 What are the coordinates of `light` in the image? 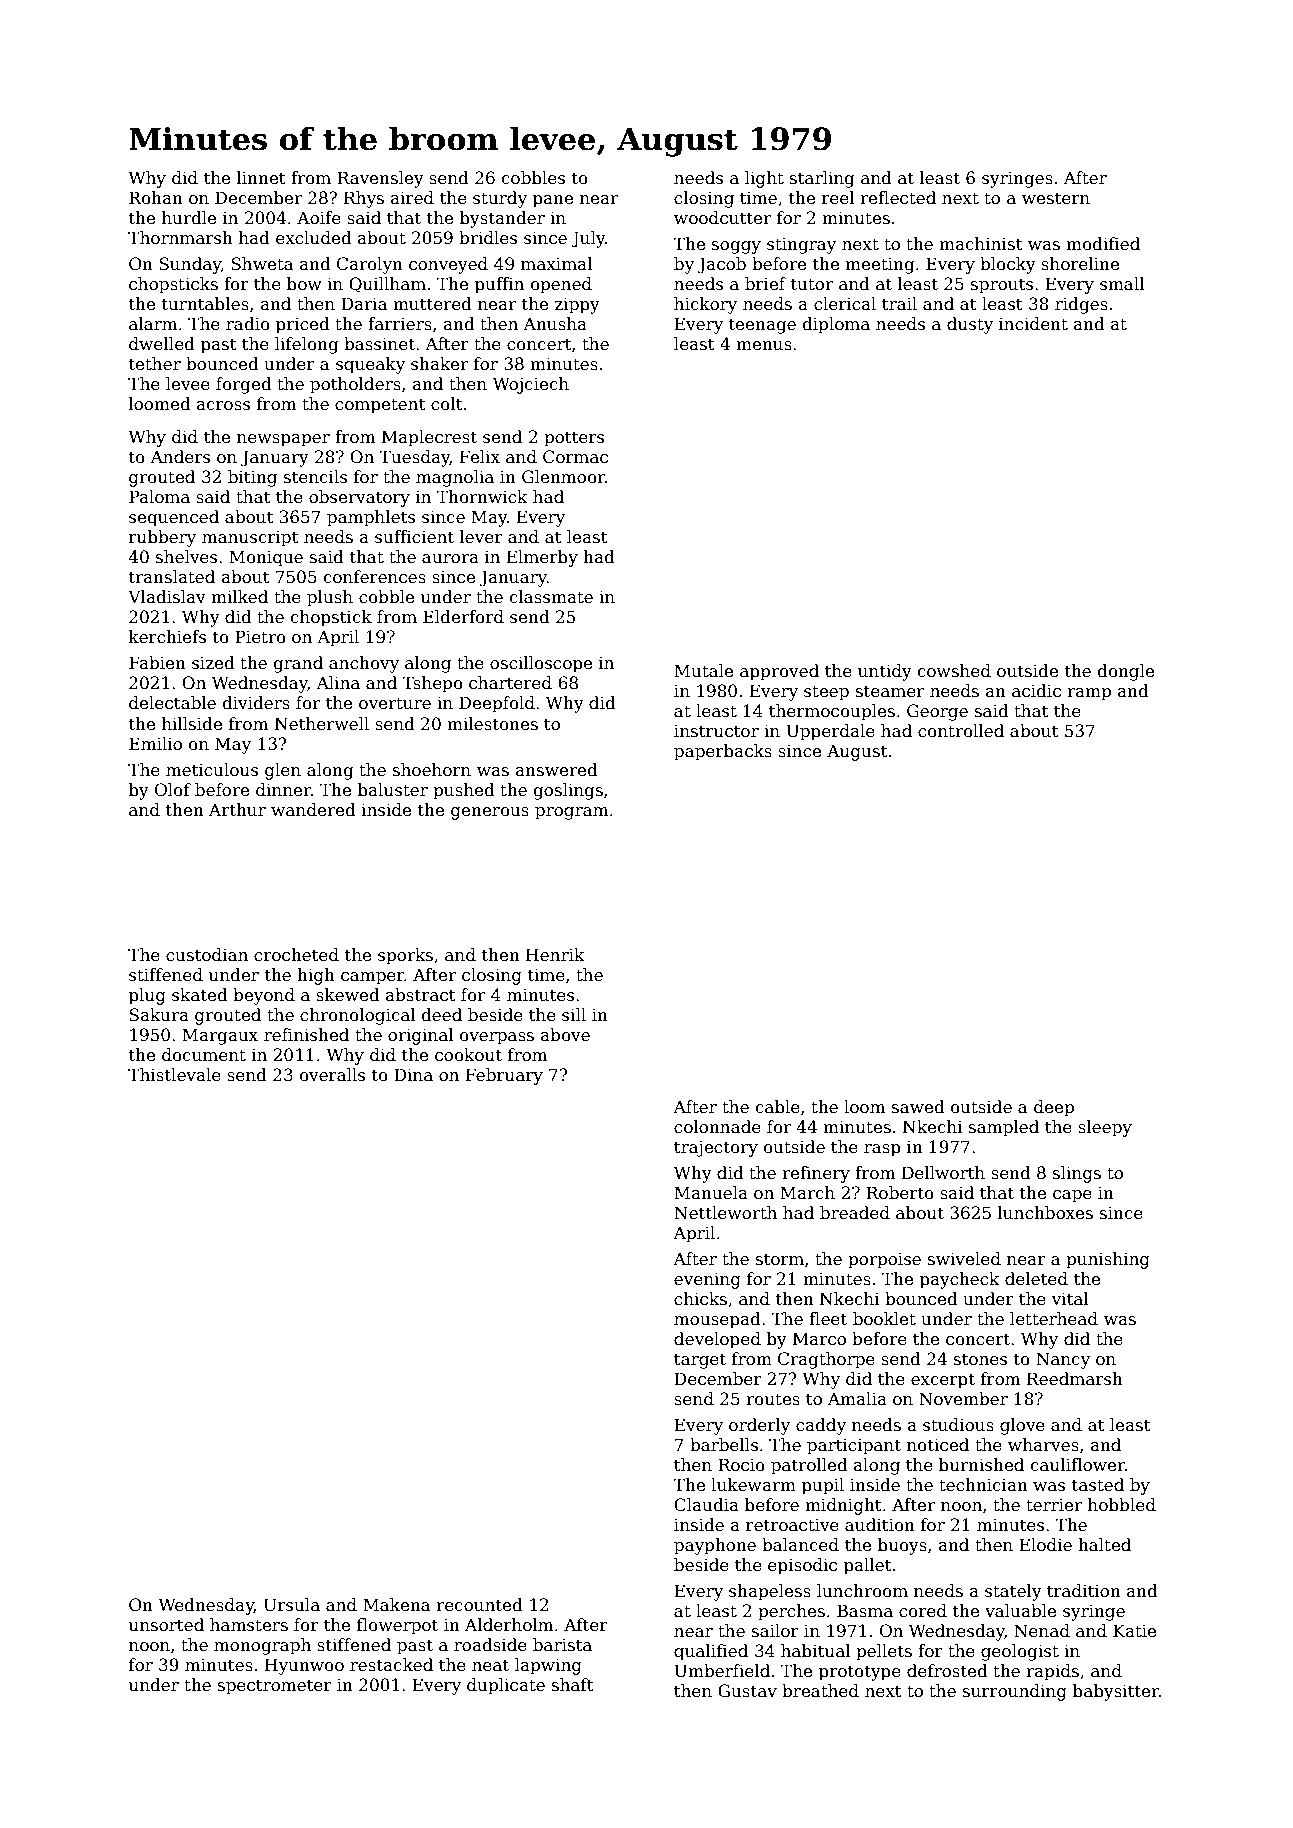 It's located at (764, 179).
